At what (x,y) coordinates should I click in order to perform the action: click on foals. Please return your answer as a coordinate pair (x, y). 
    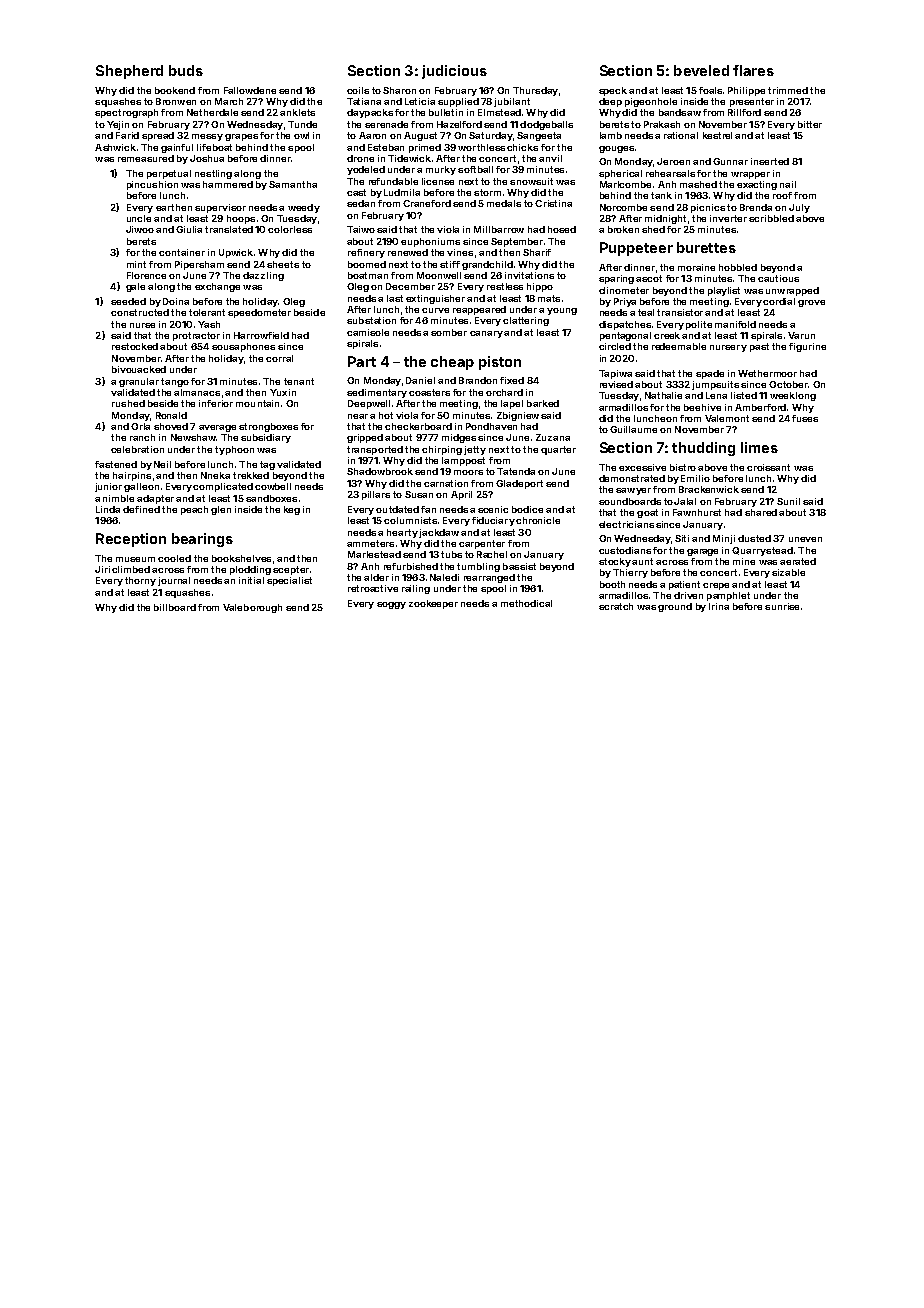
    Looking at the image, I should click on (710, 90).
